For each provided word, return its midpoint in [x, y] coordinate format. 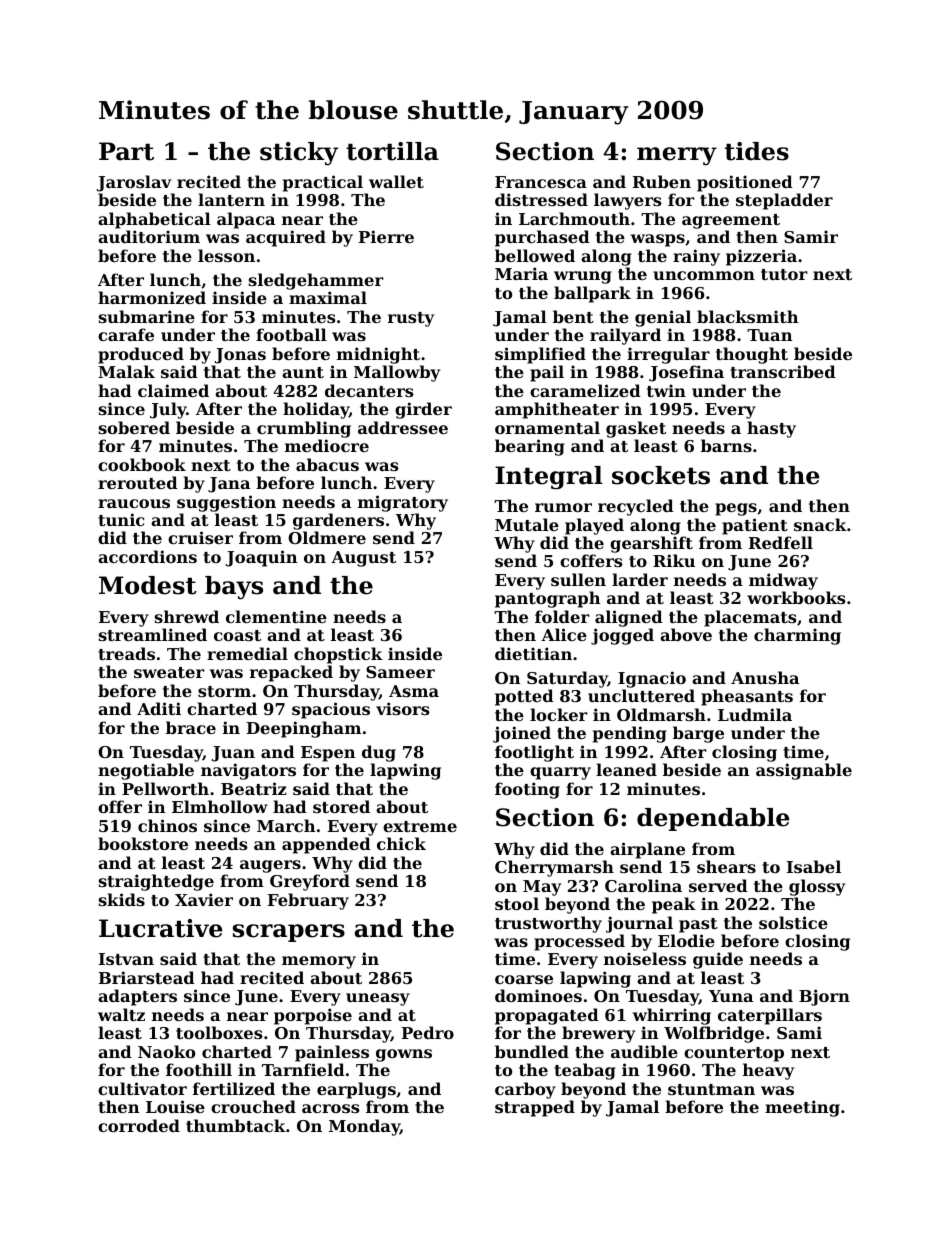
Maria [521, 273]
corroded [139, 1125]
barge [698, 734]
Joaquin [261, 558]
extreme [420, 826]
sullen [578, 579]
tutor [784, 274]
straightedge [156, 882]
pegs [736, 509]
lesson [226, 255]
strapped [535, 1108]
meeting [802, 1108]
